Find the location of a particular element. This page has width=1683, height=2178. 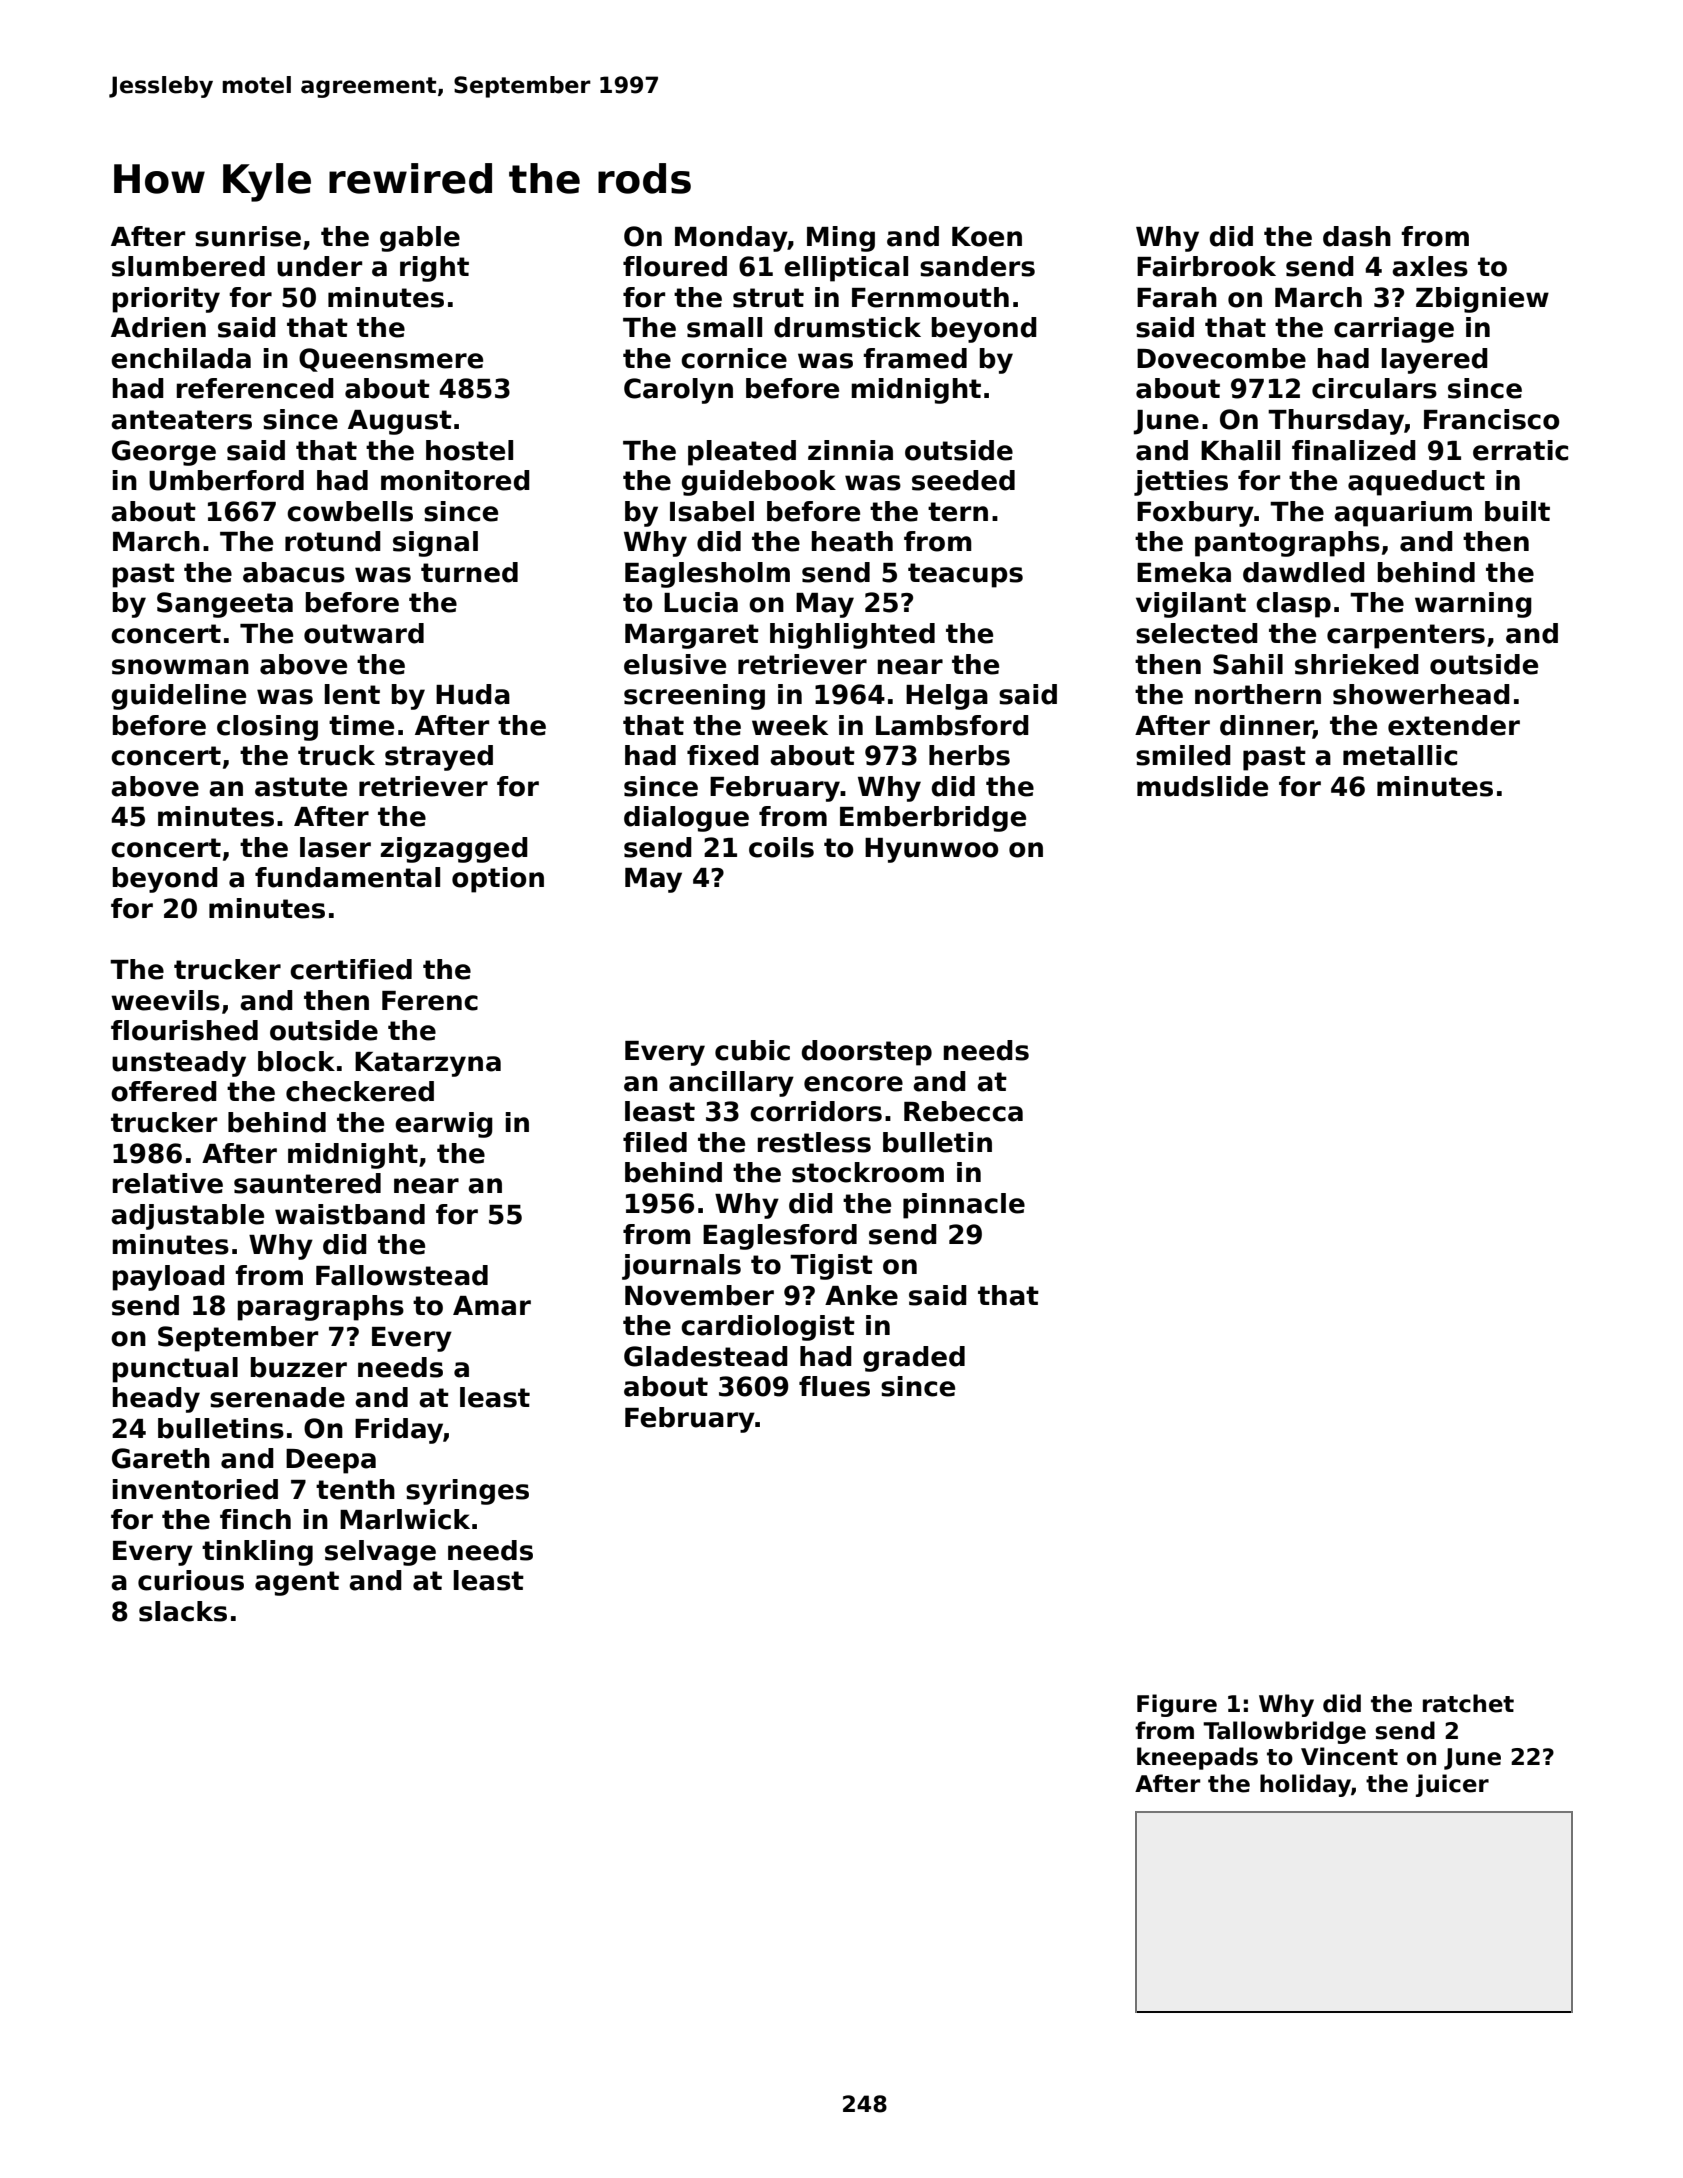

sunrise is located at coordinates (248, 236).
